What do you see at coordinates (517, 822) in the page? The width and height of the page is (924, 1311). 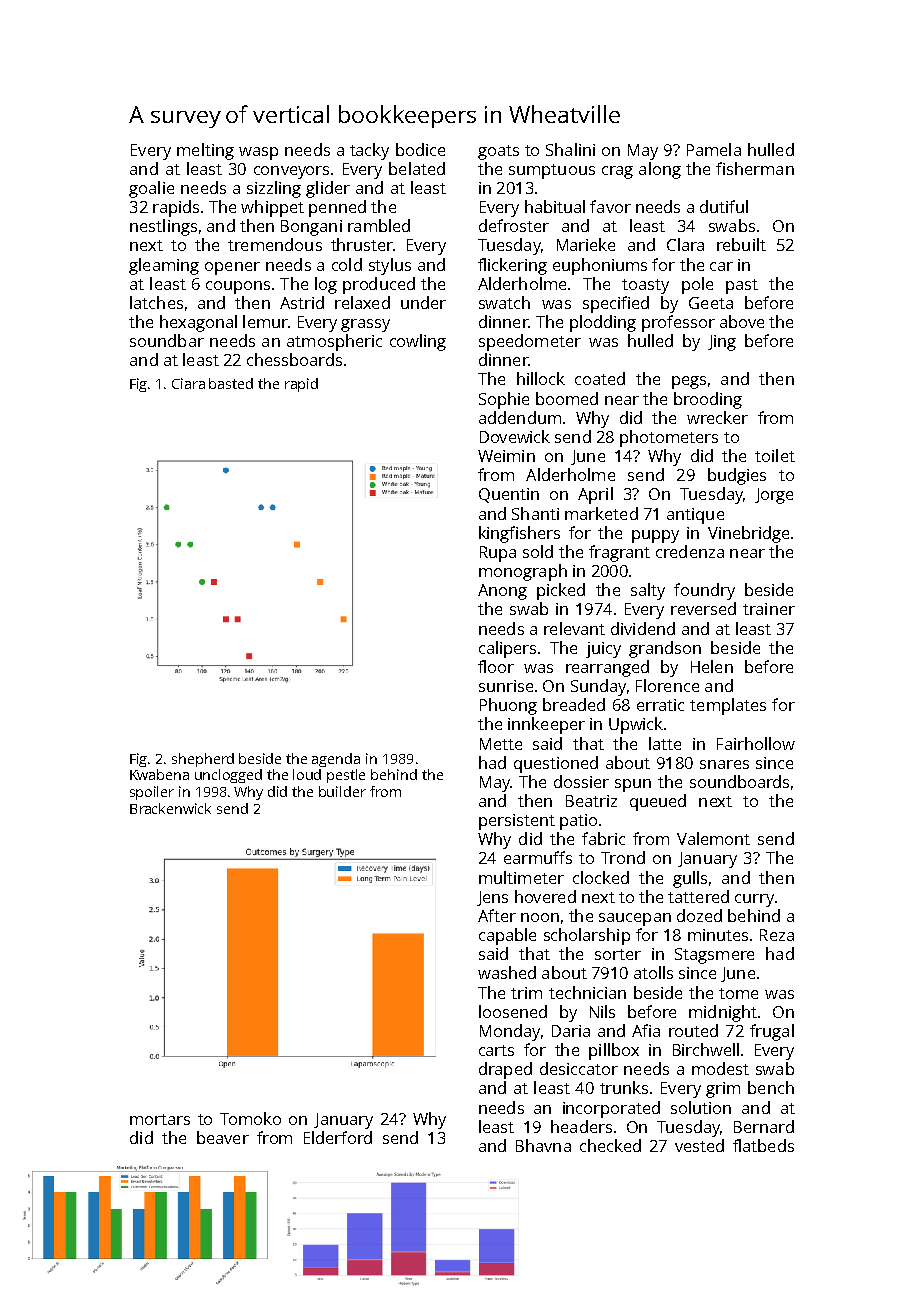 I see `persistent` at bounding box center [517, 822].
